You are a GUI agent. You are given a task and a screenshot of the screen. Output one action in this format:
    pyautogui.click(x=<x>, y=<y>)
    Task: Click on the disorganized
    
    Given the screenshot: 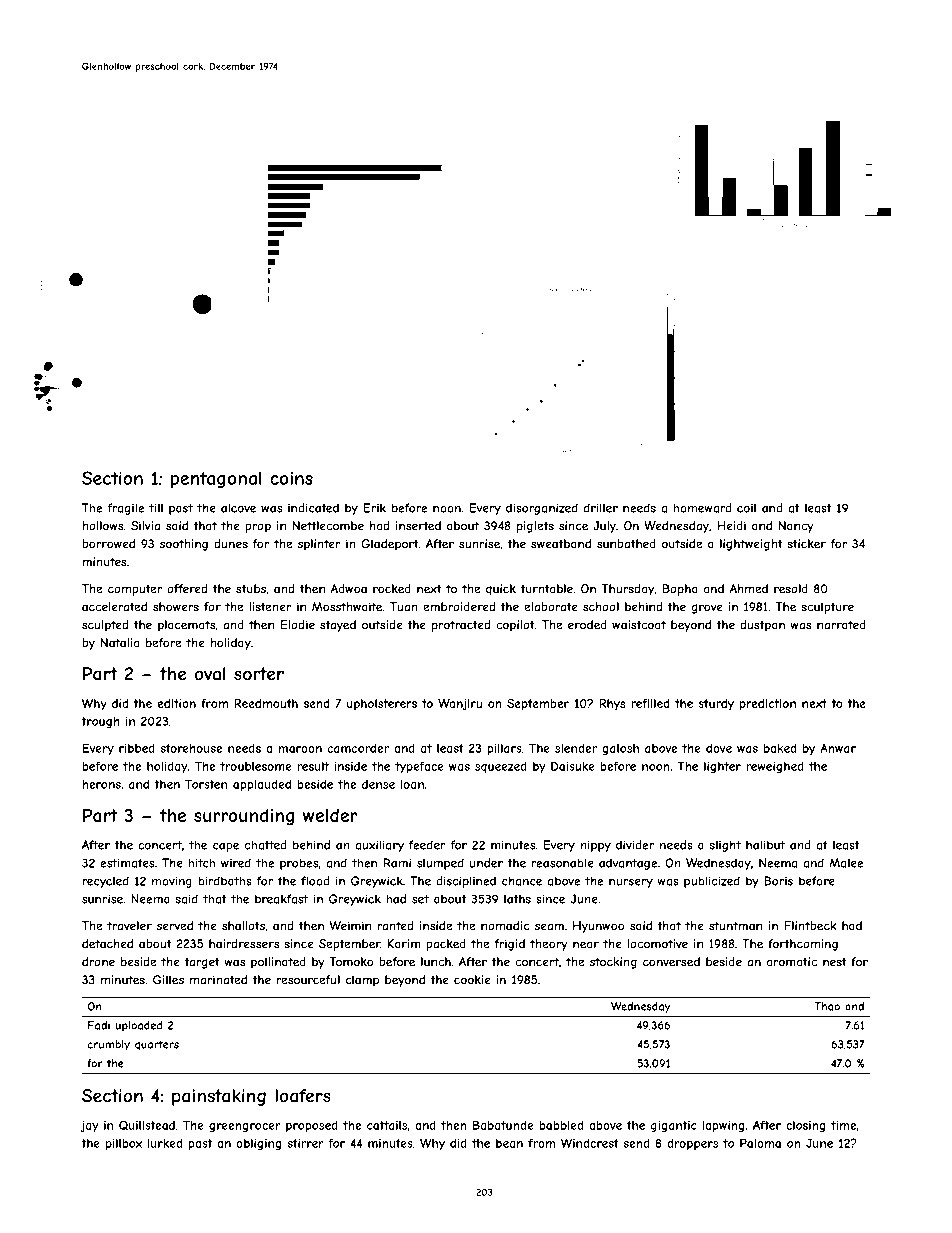 What is the action you would take?
    pyautogui.click(x=542, y=509)
